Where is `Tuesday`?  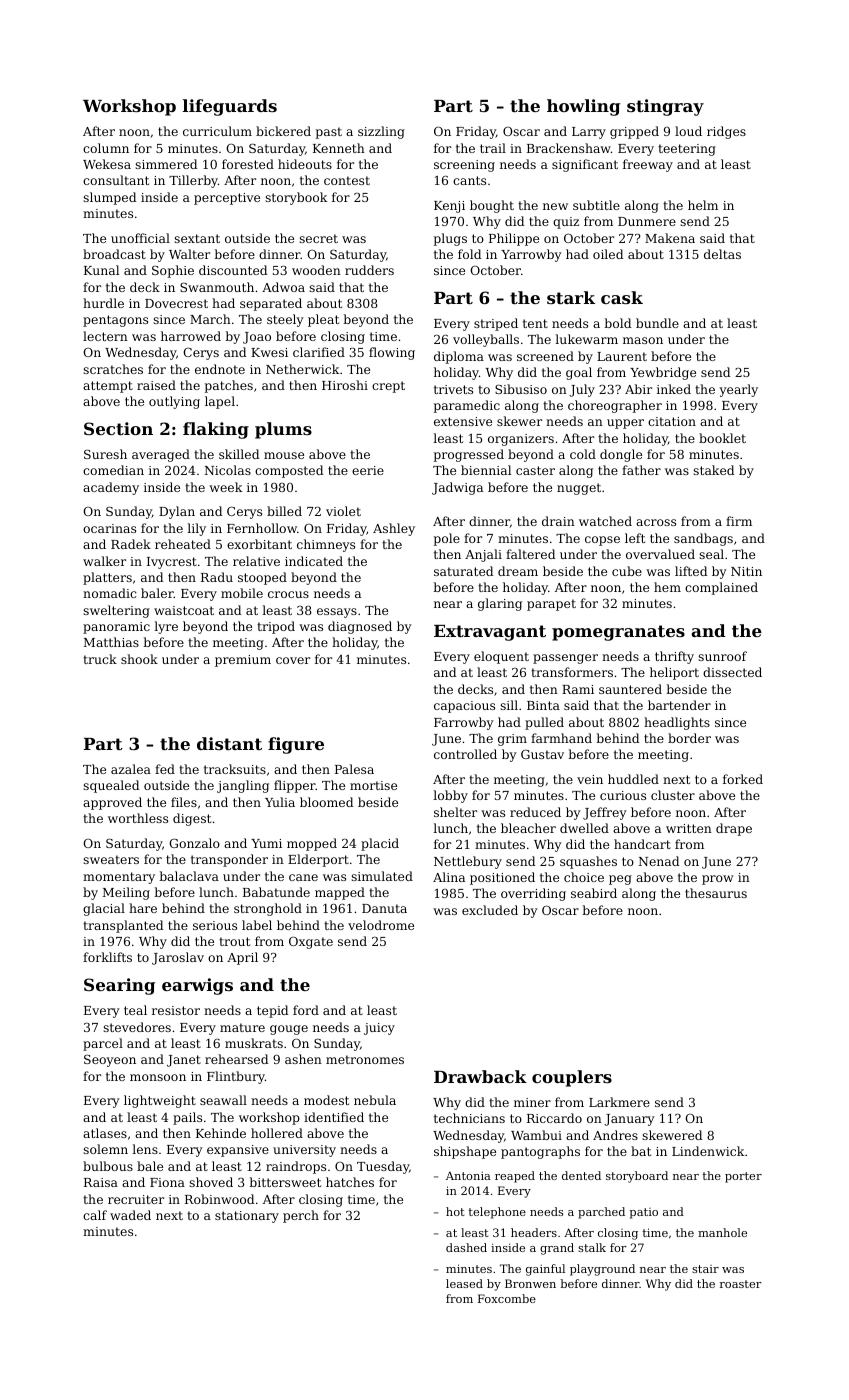
Tuesday is located at coordinates (383, 1167).
